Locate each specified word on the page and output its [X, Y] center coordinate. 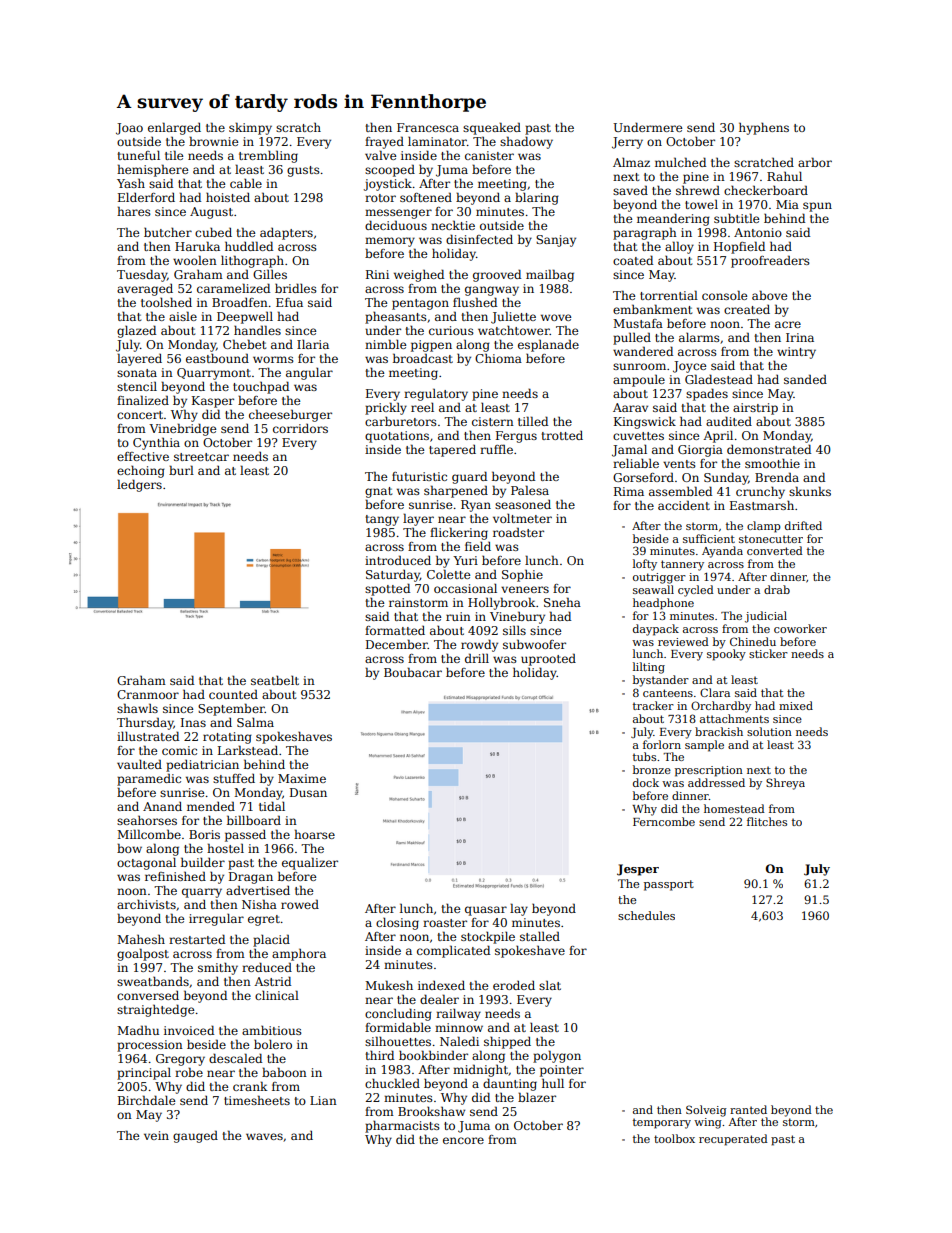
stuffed [234, 778]
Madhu [138, 1030]
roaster [445, 923]
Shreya [785, 784]
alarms [699, 337]
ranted [748, 1109]
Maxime [302, 778]
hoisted [228, 197]
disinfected [479, 239]
